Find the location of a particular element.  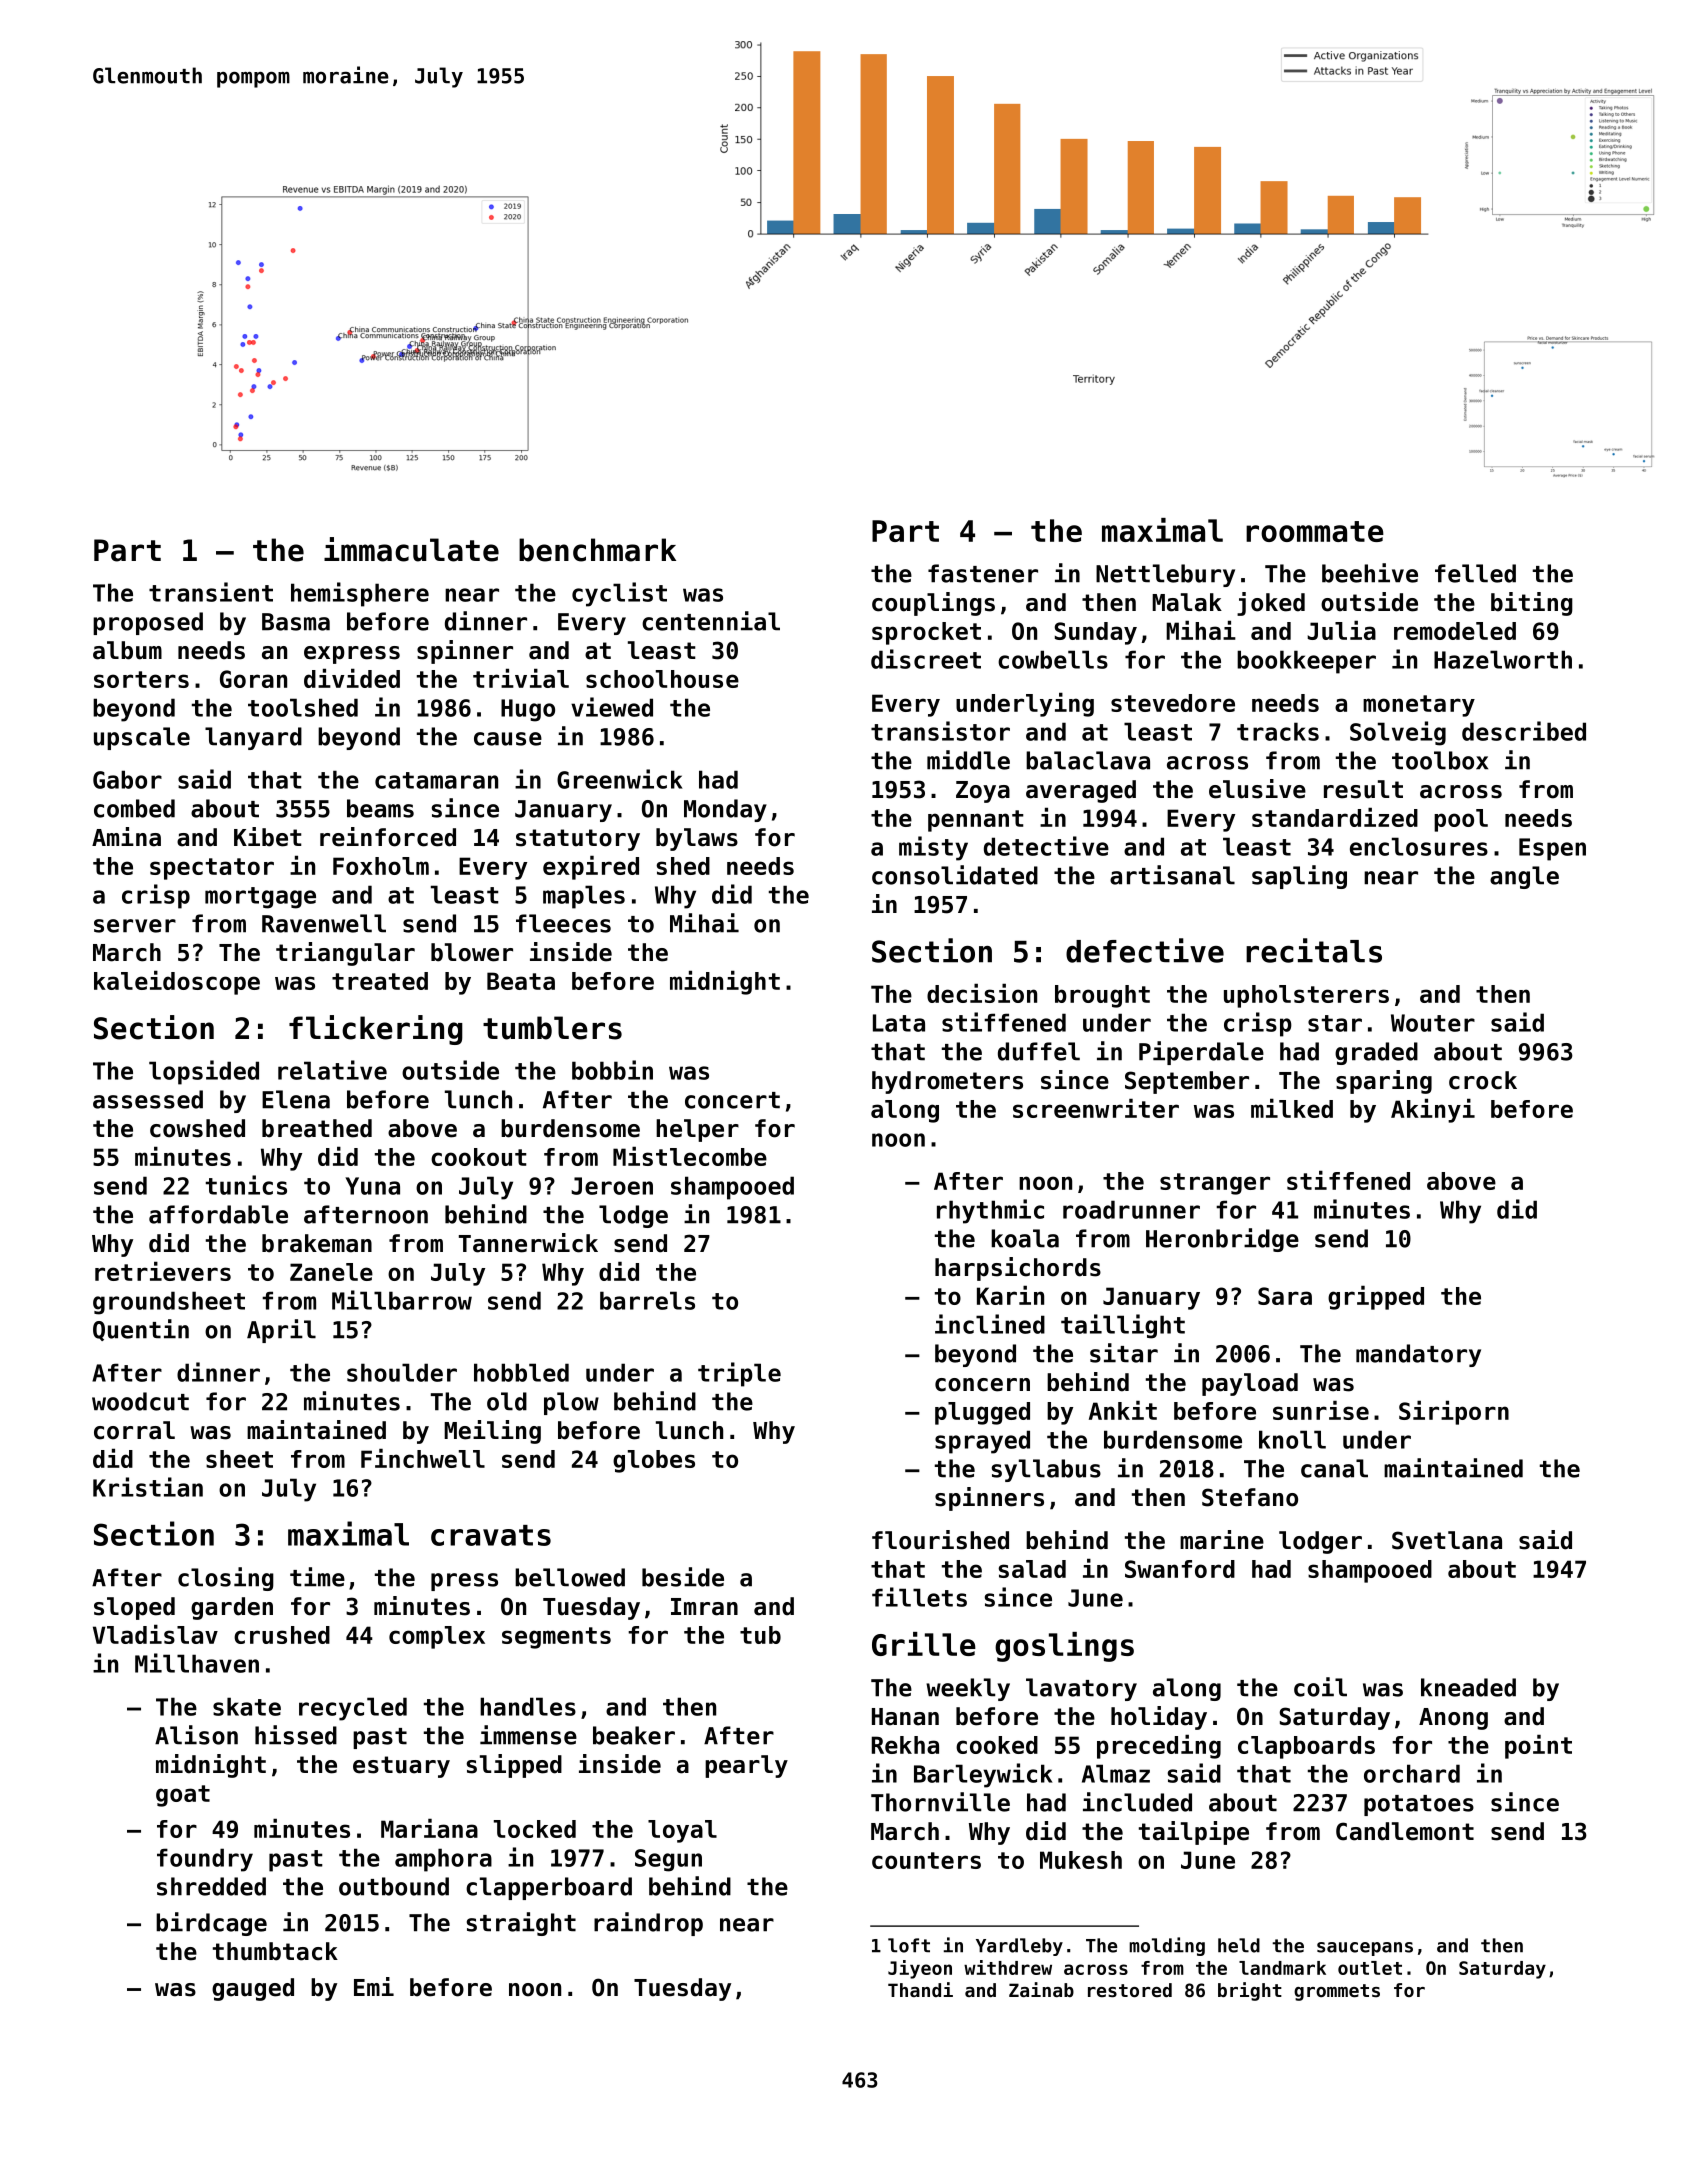

harpsichords is located at coordinates (1018, 1269).
